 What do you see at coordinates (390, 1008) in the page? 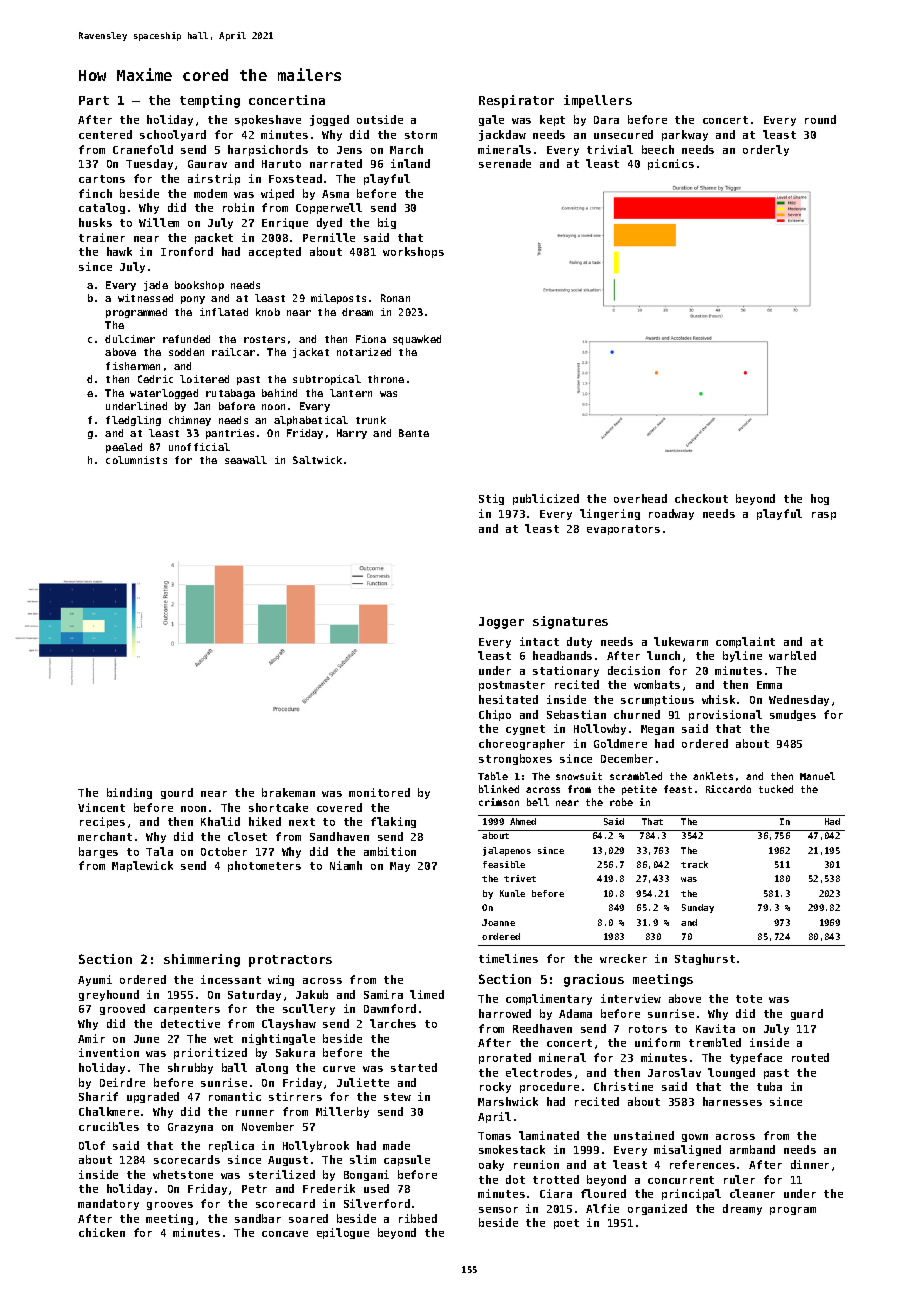
I see `Dawnford` at bounding box center [390, 1008].
